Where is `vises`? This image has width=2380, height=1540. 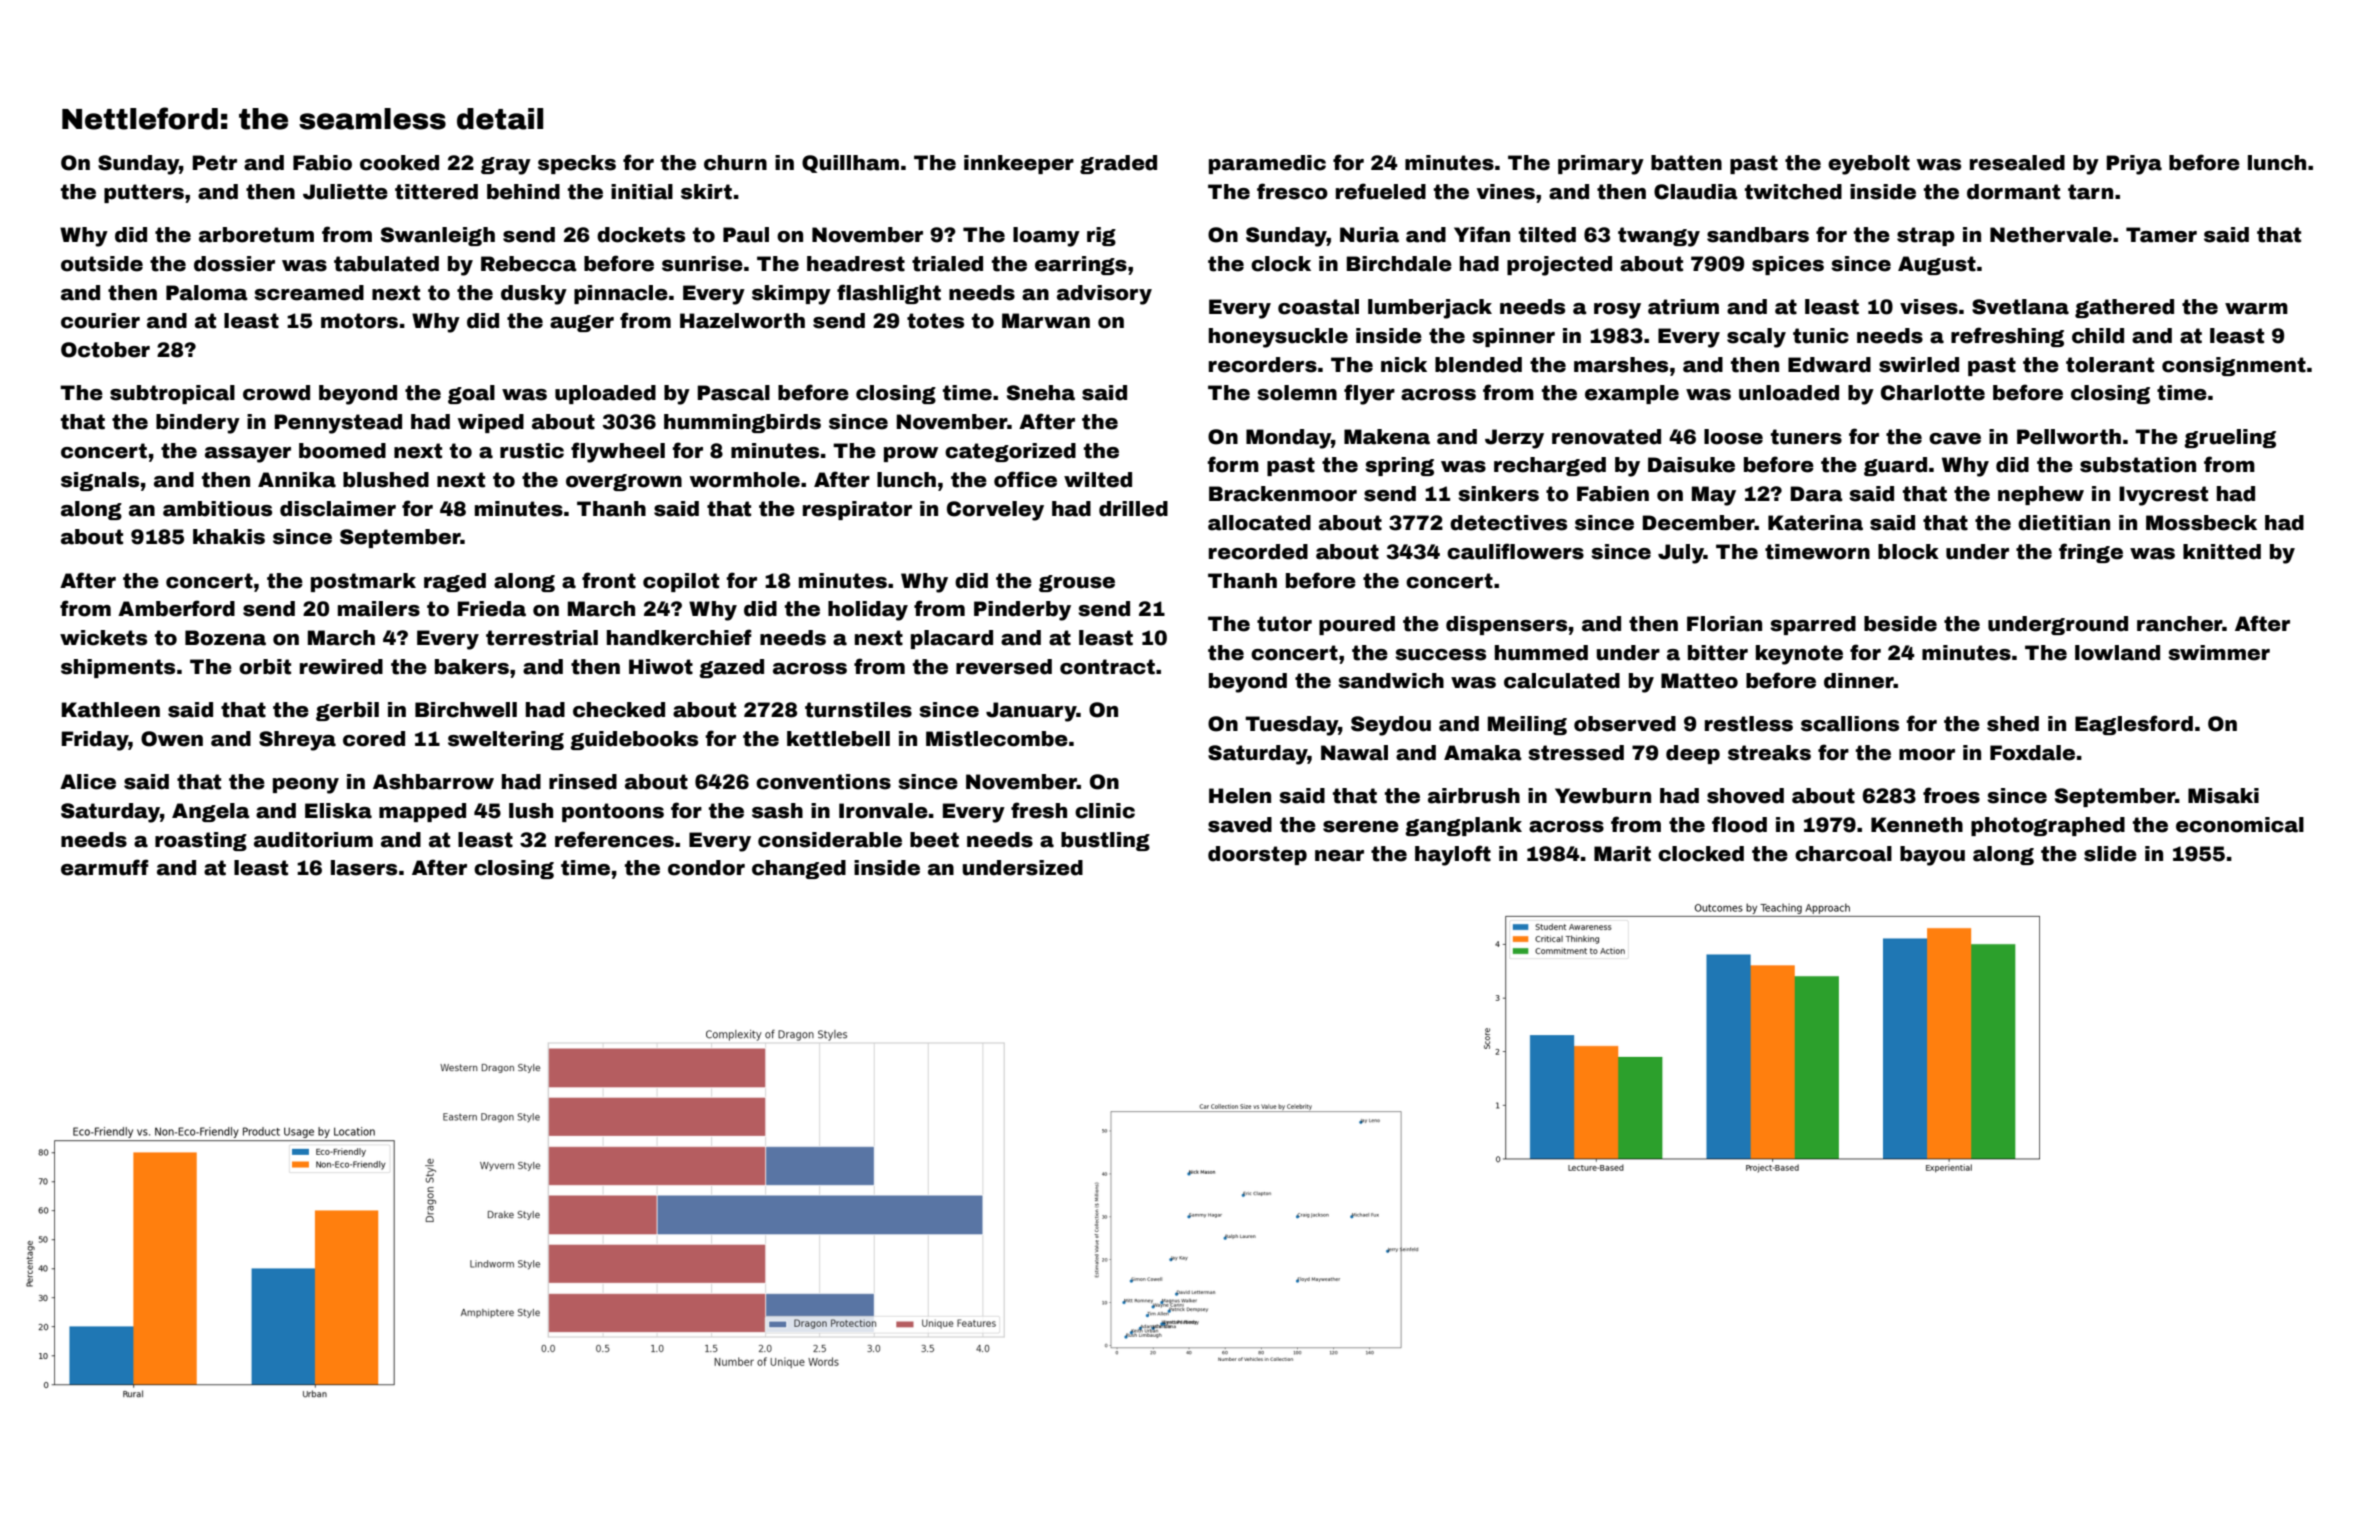 vises is located at coordinates (1929, 307).
